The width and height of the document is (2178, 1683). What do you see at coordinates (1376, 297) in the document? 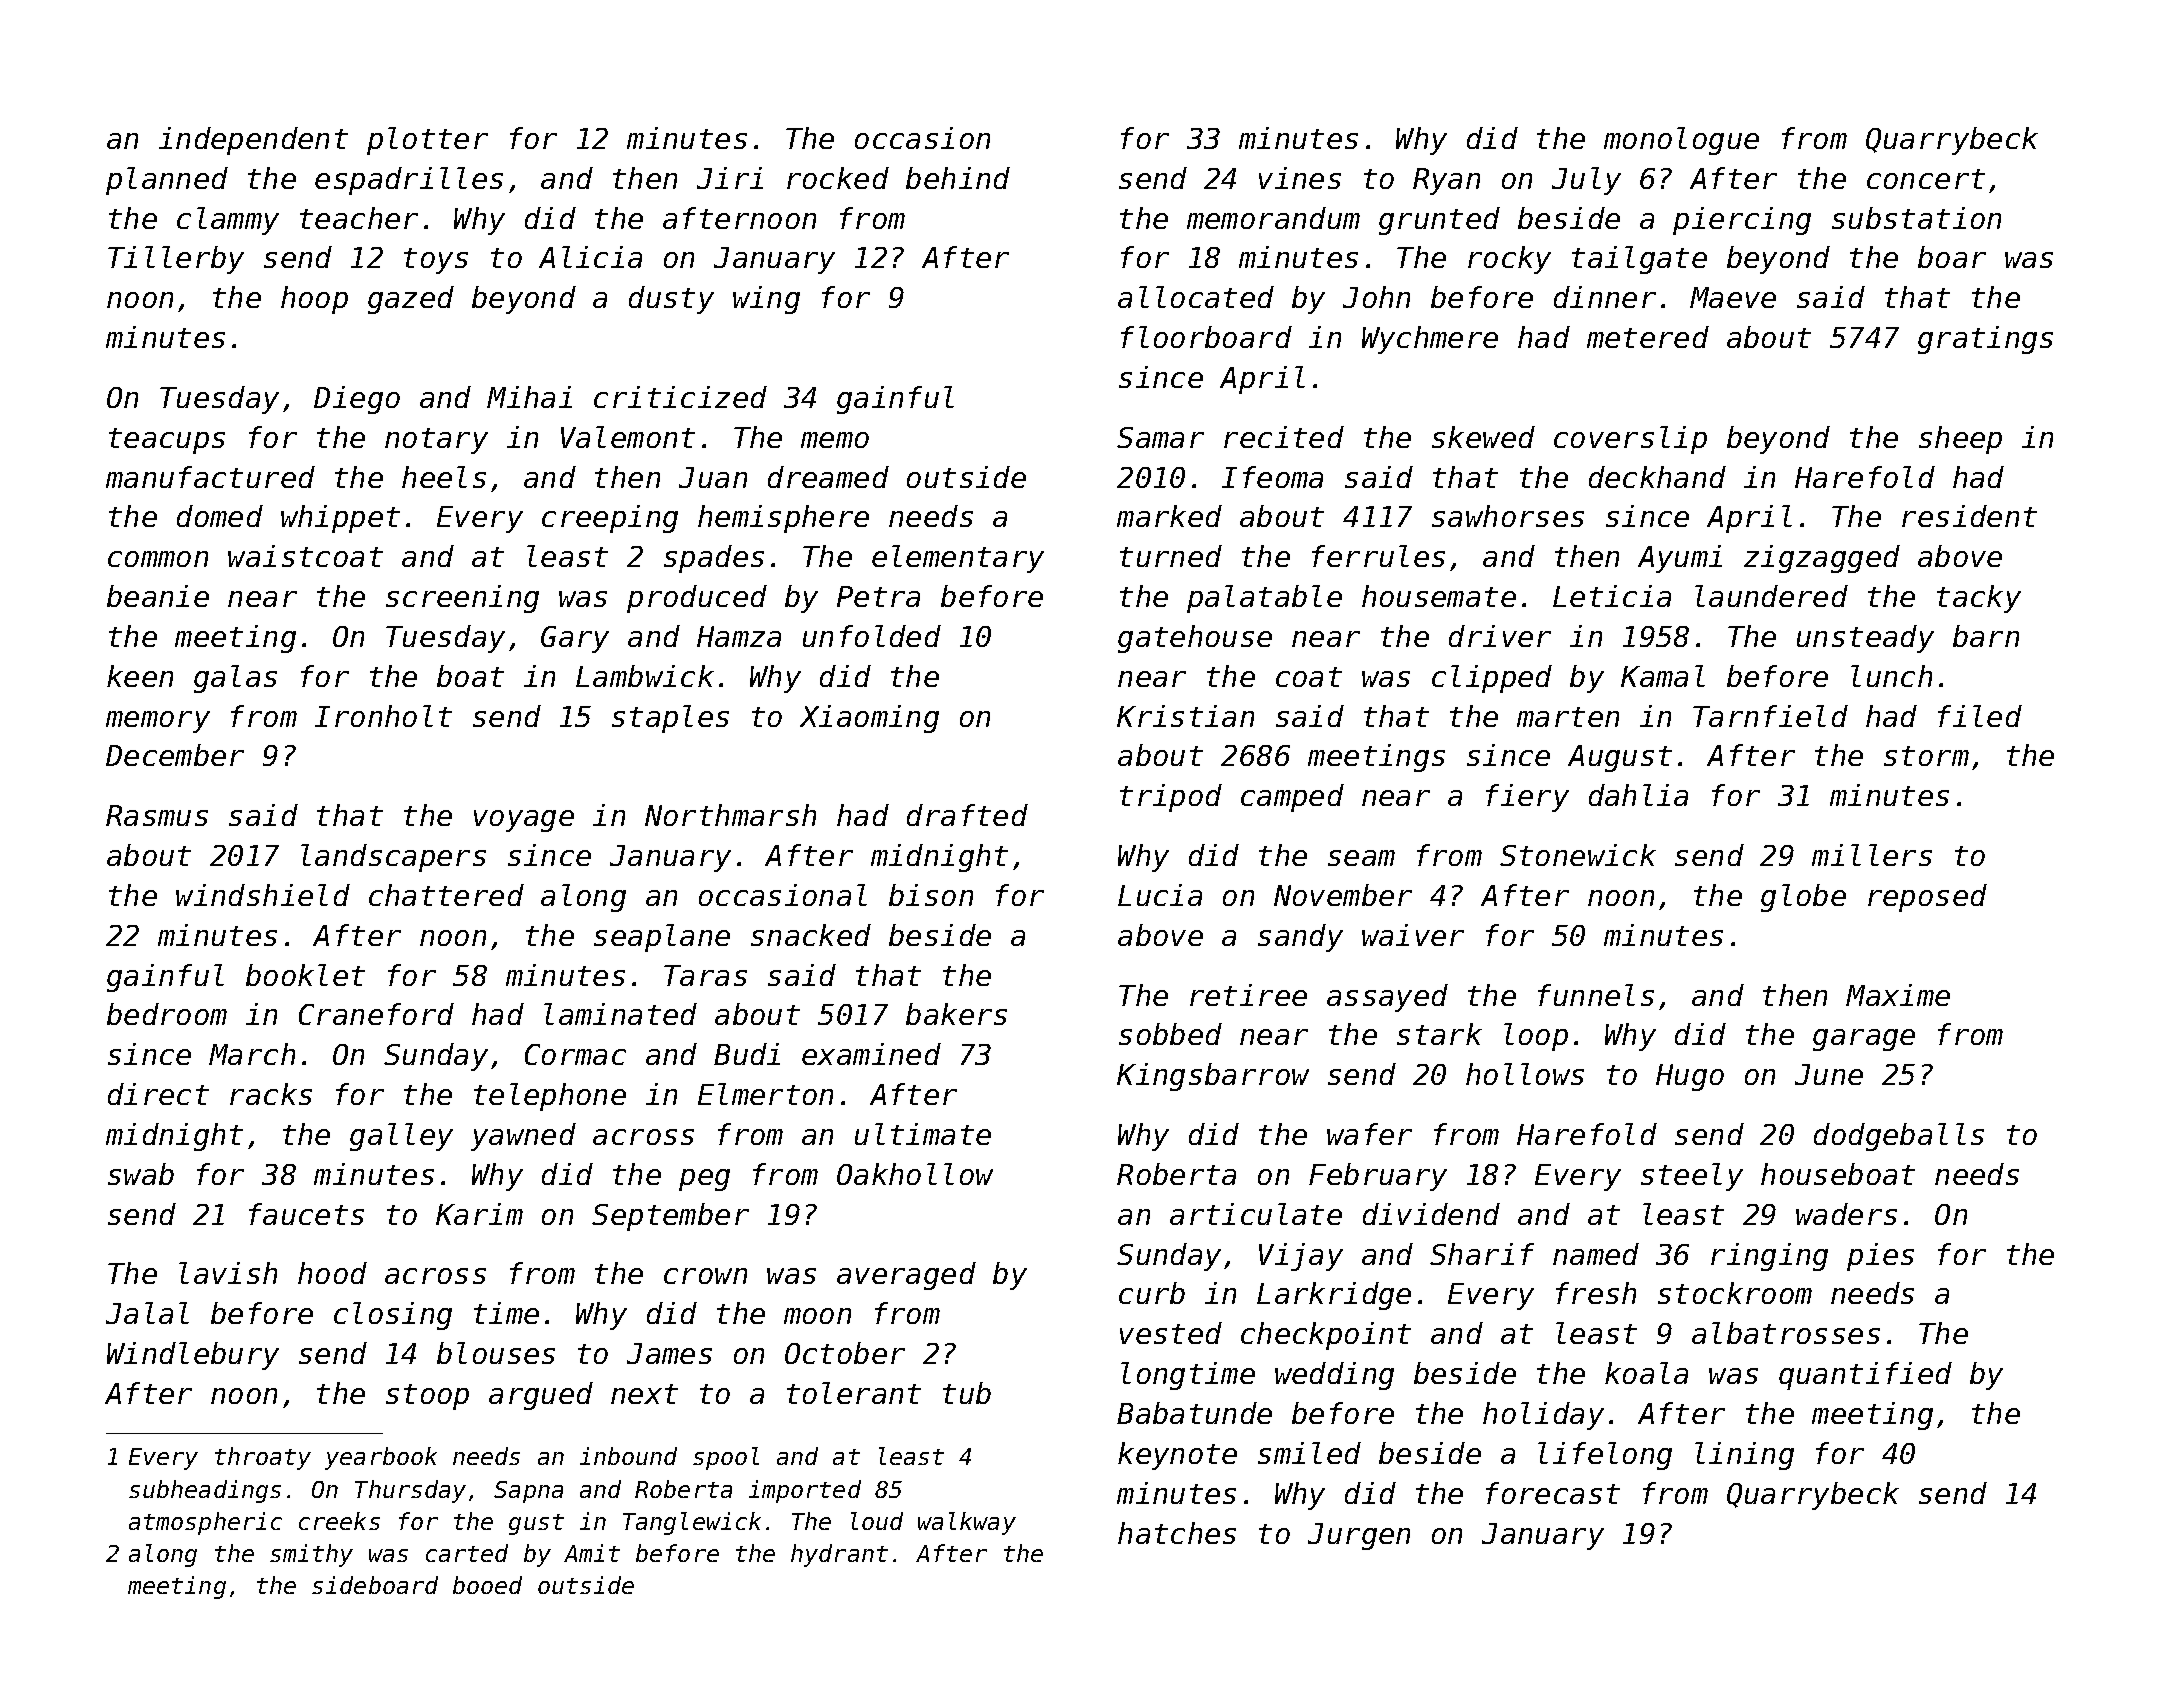
I see `John` at bounding box center [1376, 297].
